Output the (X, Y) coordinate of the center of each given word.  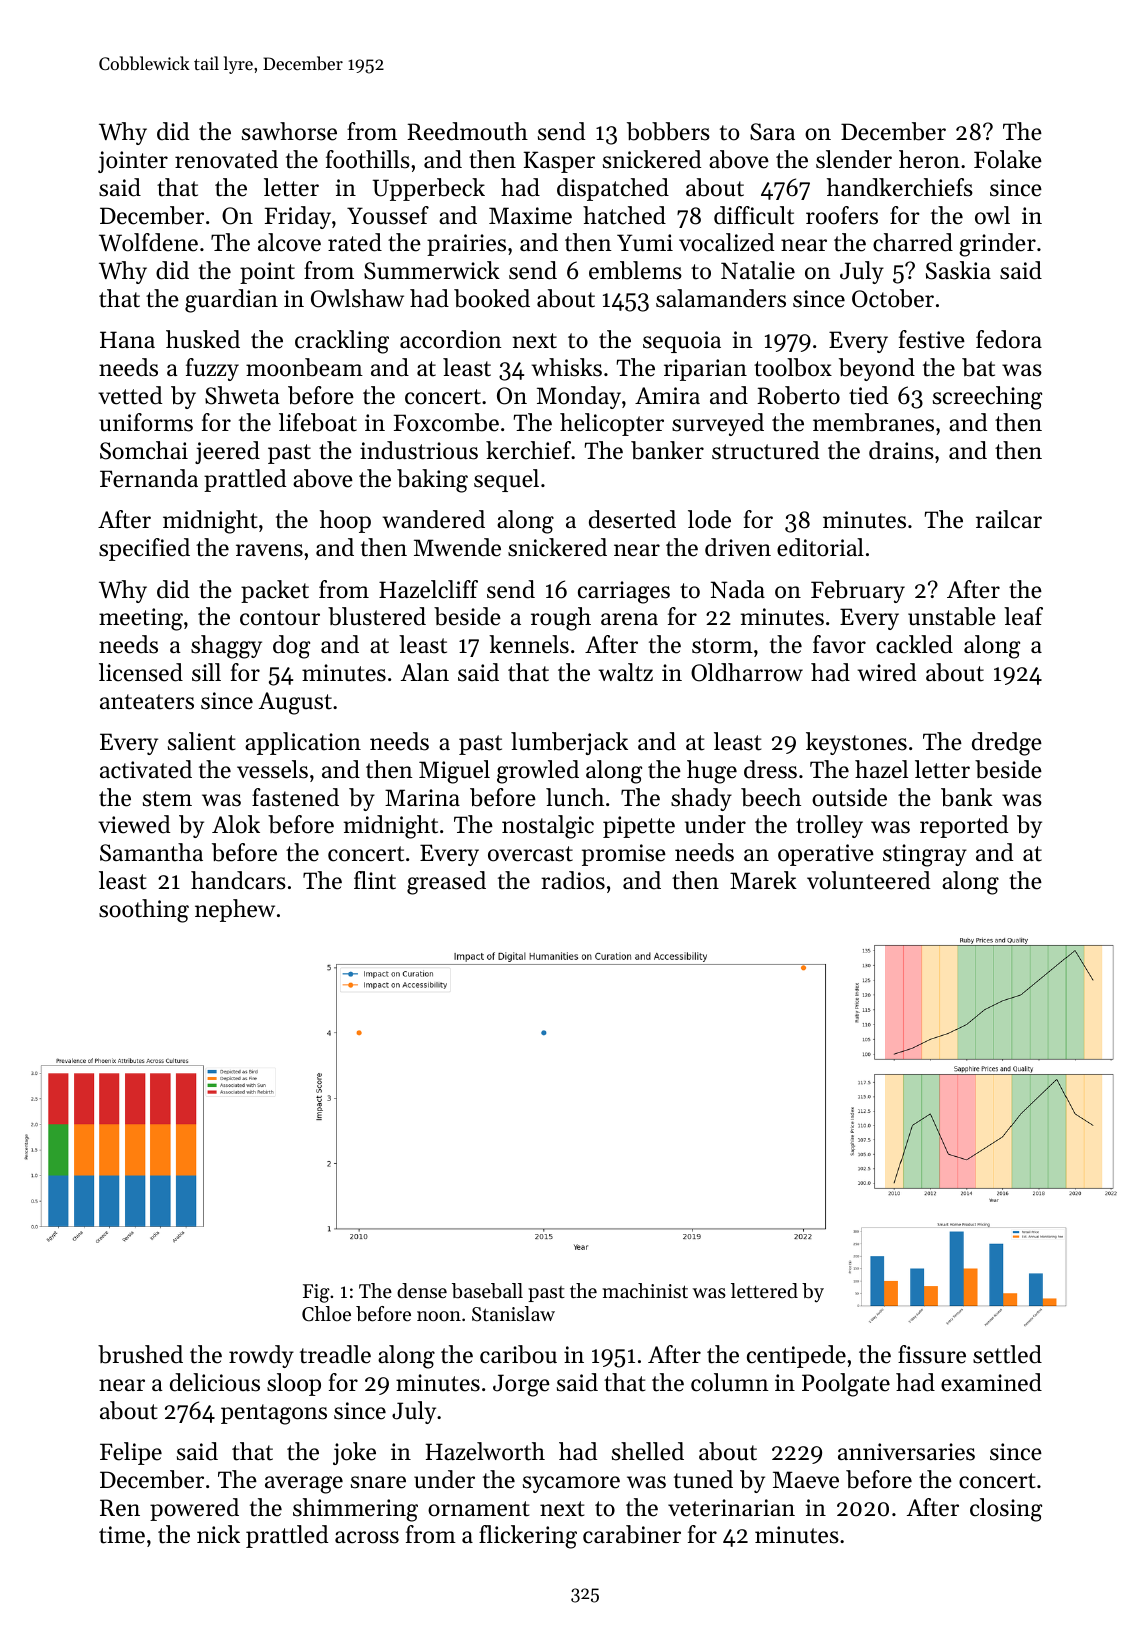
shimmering (355, 1510)
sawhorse (289, 131)
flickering (528, 1537)
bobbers (668, 131)
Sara (772, 132)
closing (1006, 1510)
